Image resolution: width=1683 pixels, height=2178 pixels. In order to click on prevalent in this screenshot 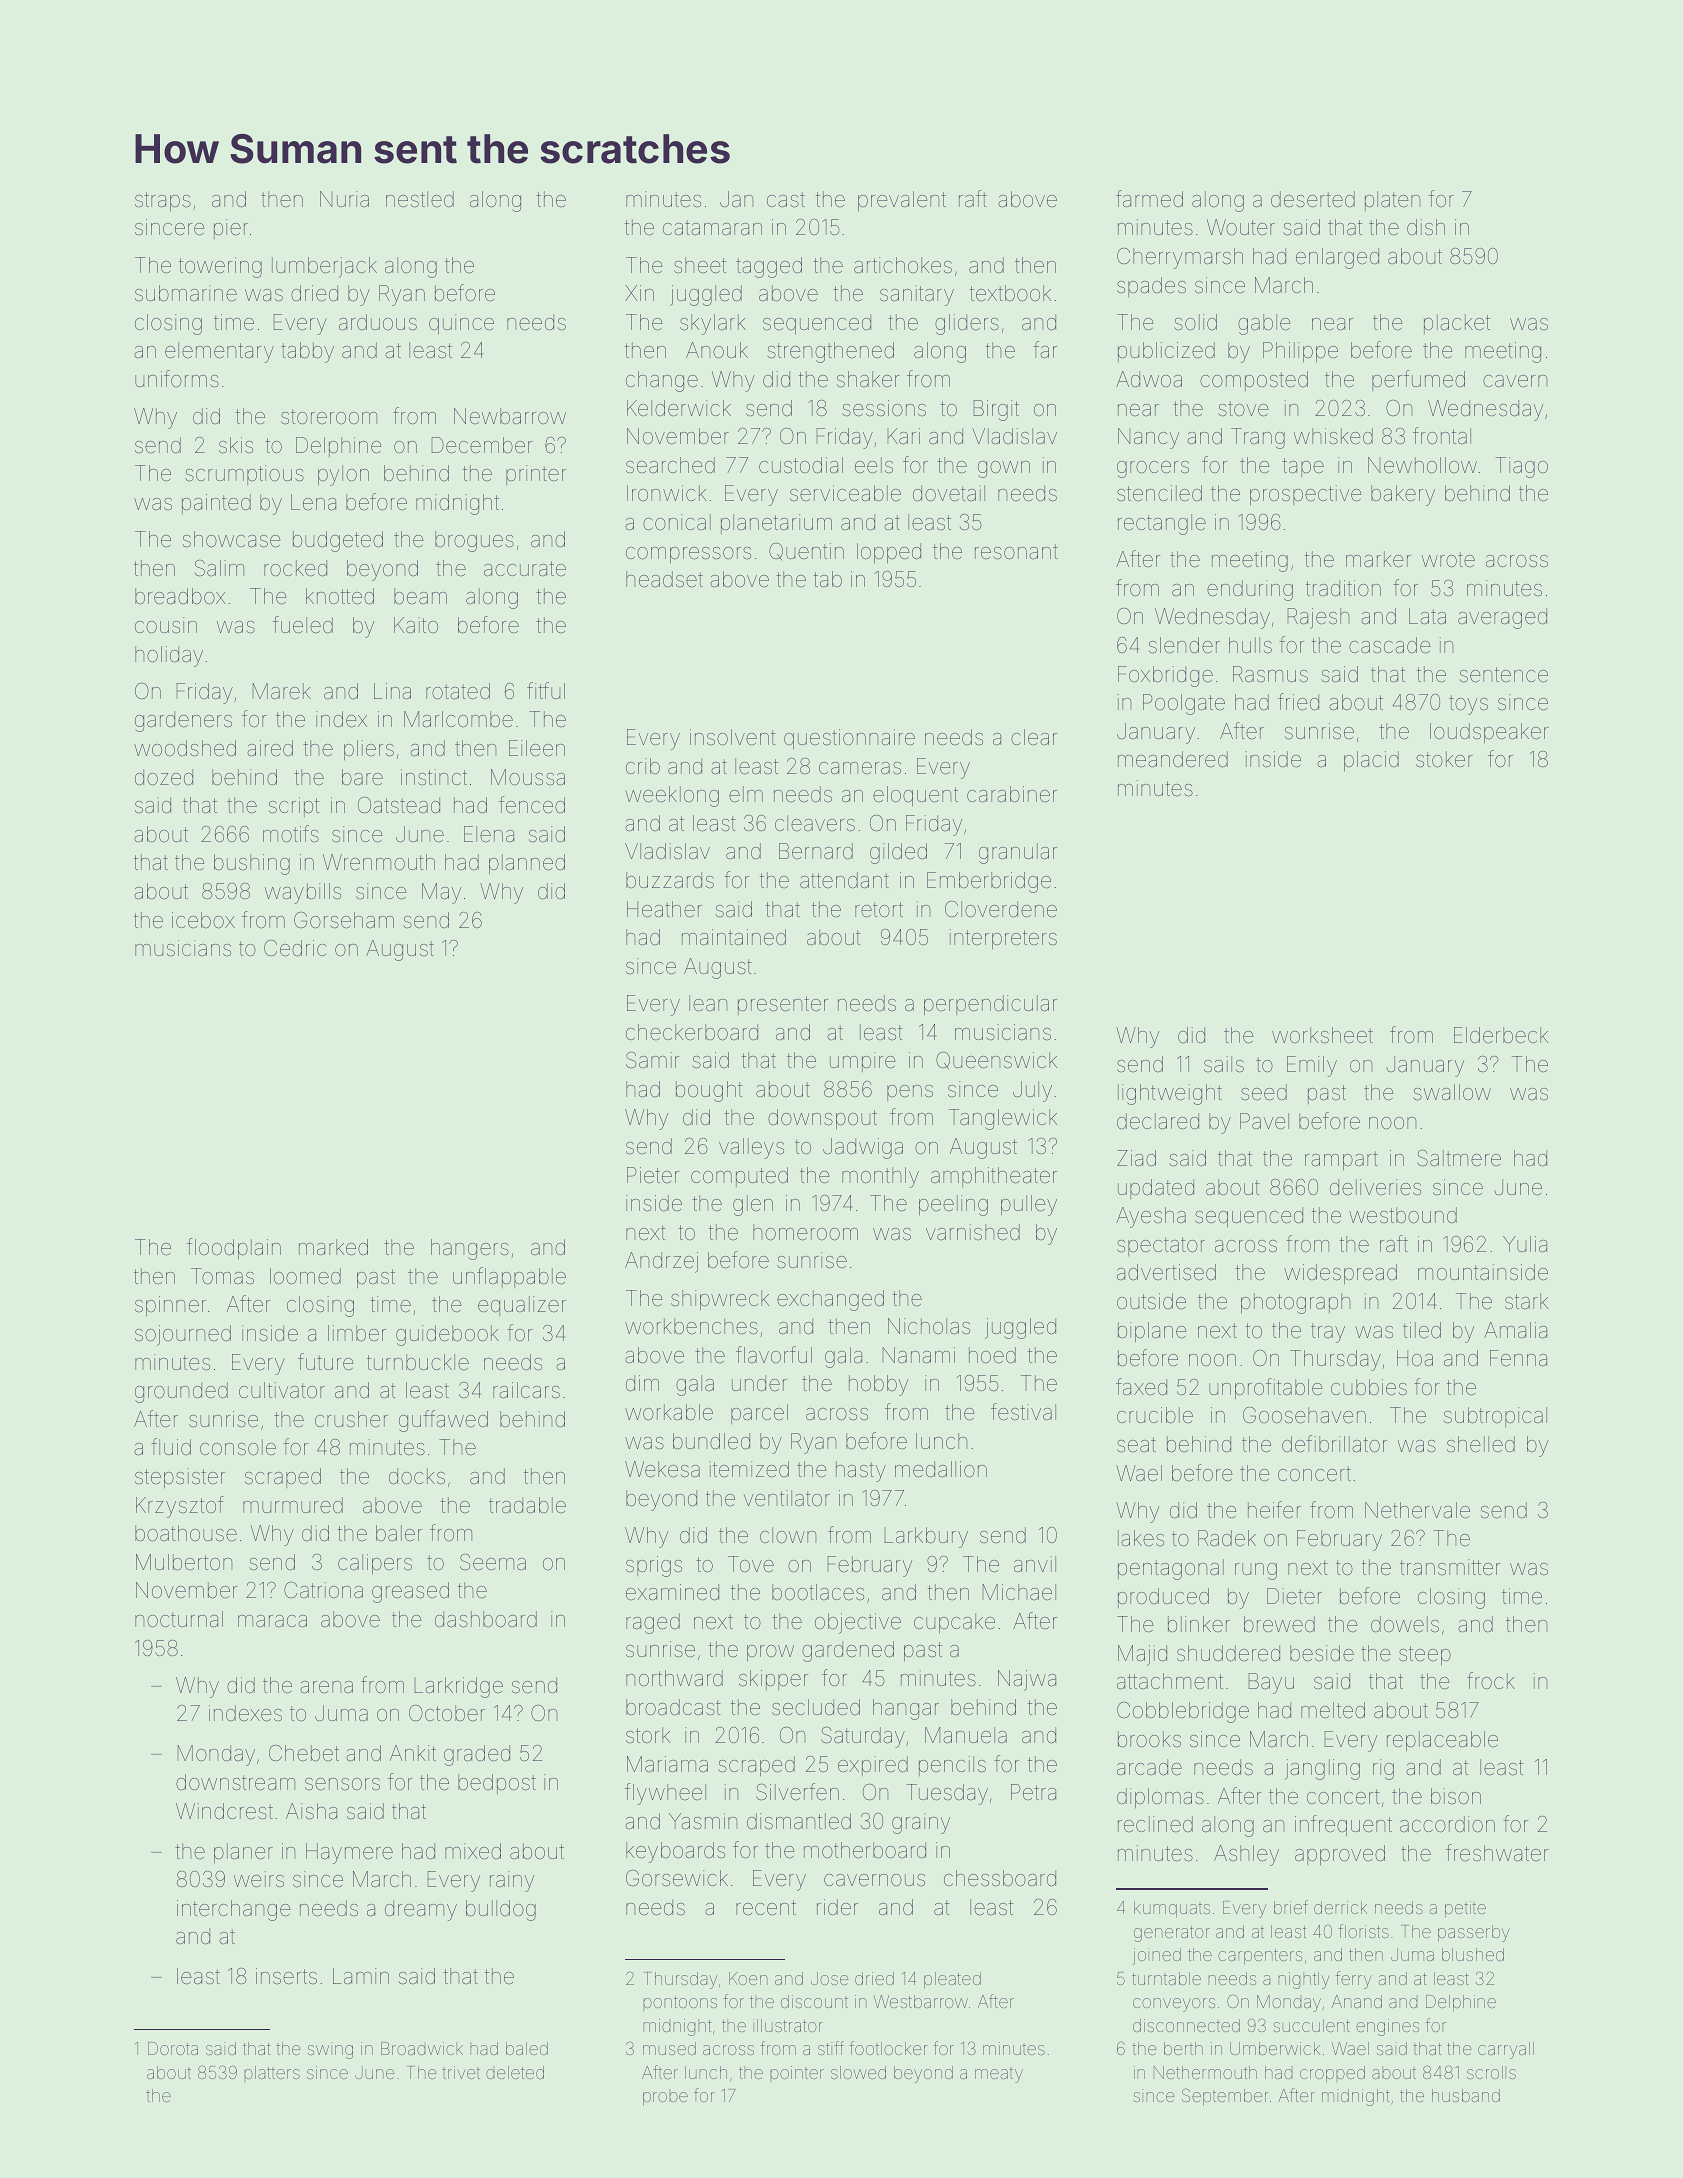, I will do `click(902, 201)`.
